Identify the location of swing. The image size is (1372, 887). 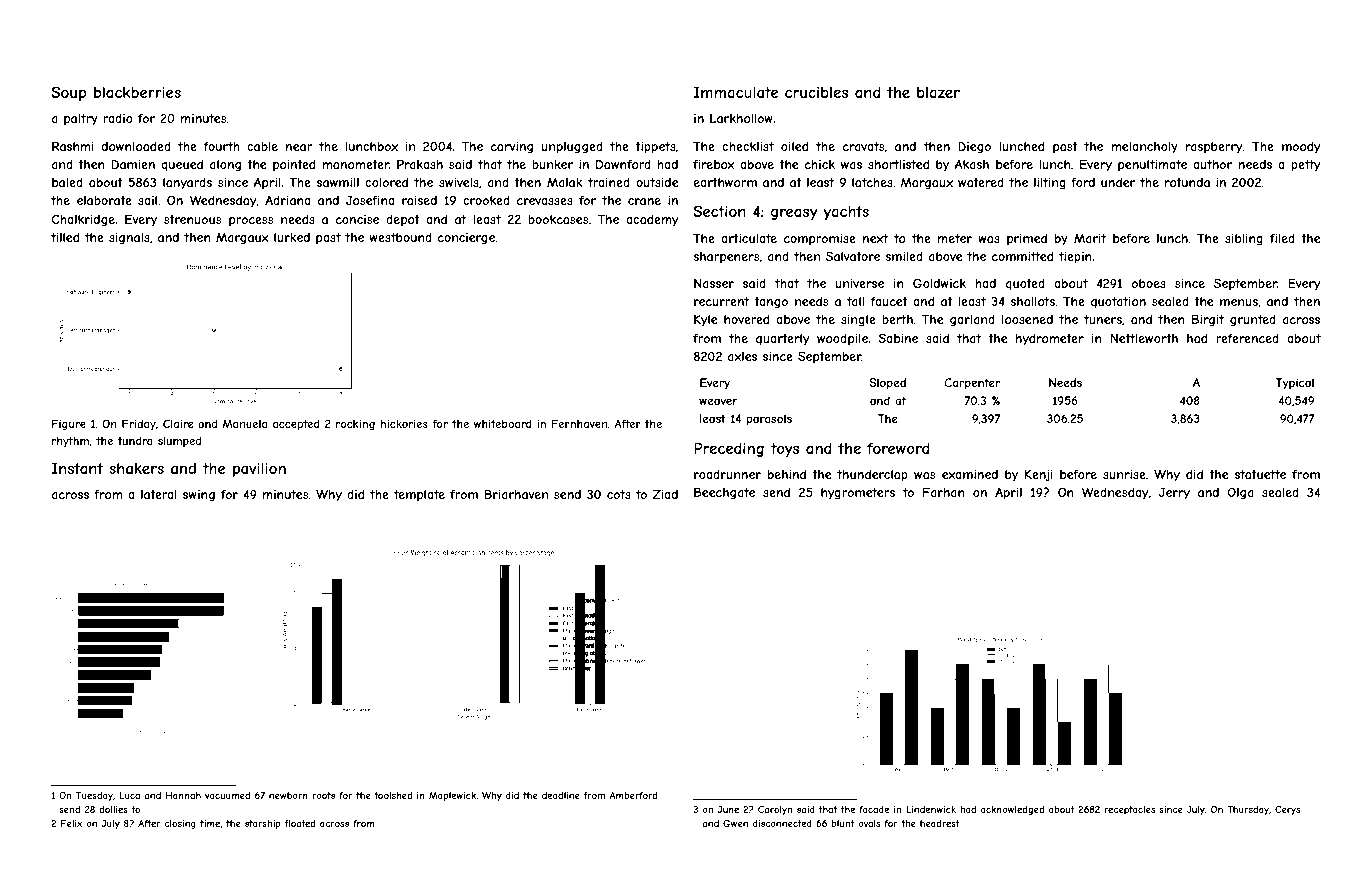
(199, 496).
